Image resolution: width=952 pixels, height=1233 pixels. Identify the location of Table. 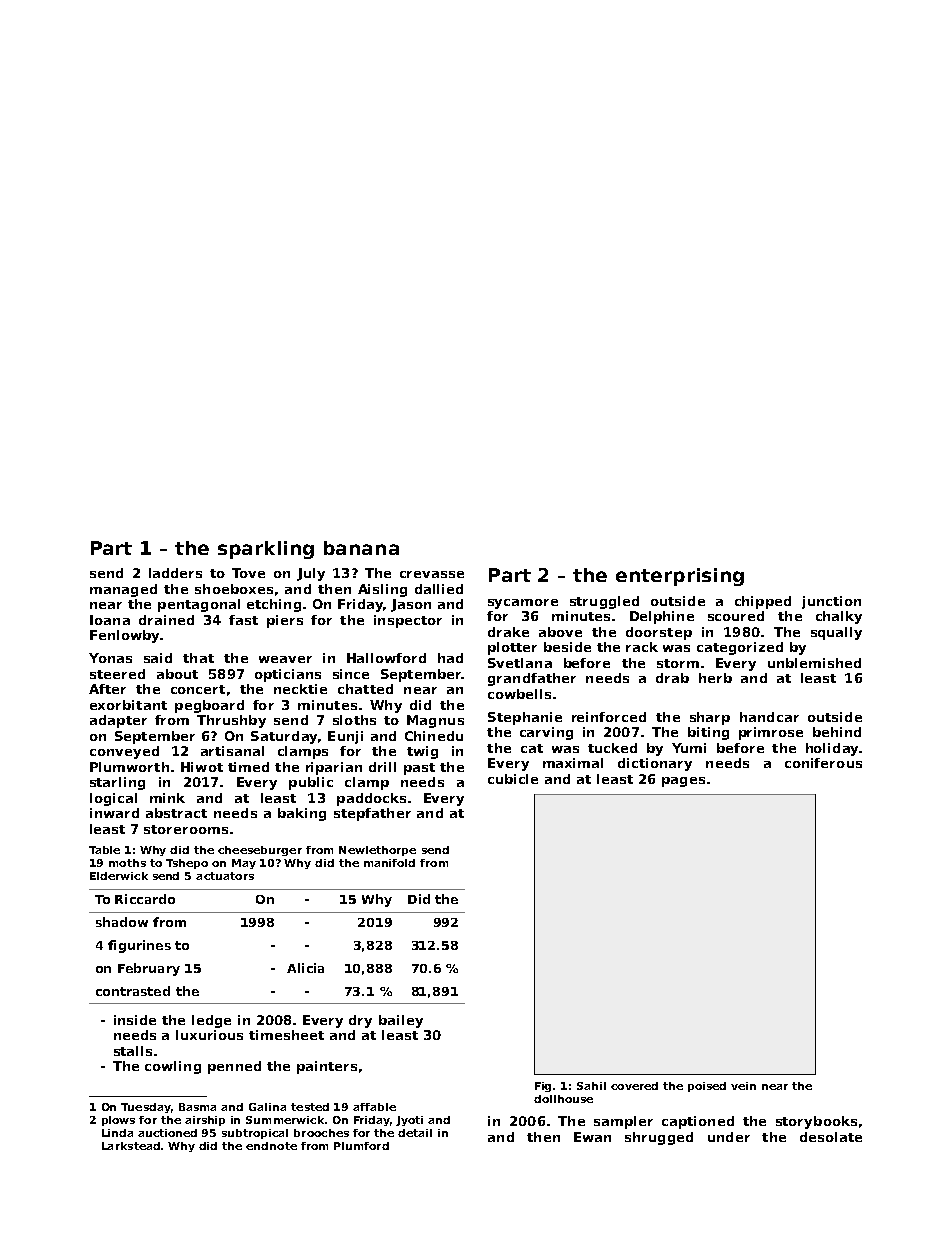
(104, 850).
